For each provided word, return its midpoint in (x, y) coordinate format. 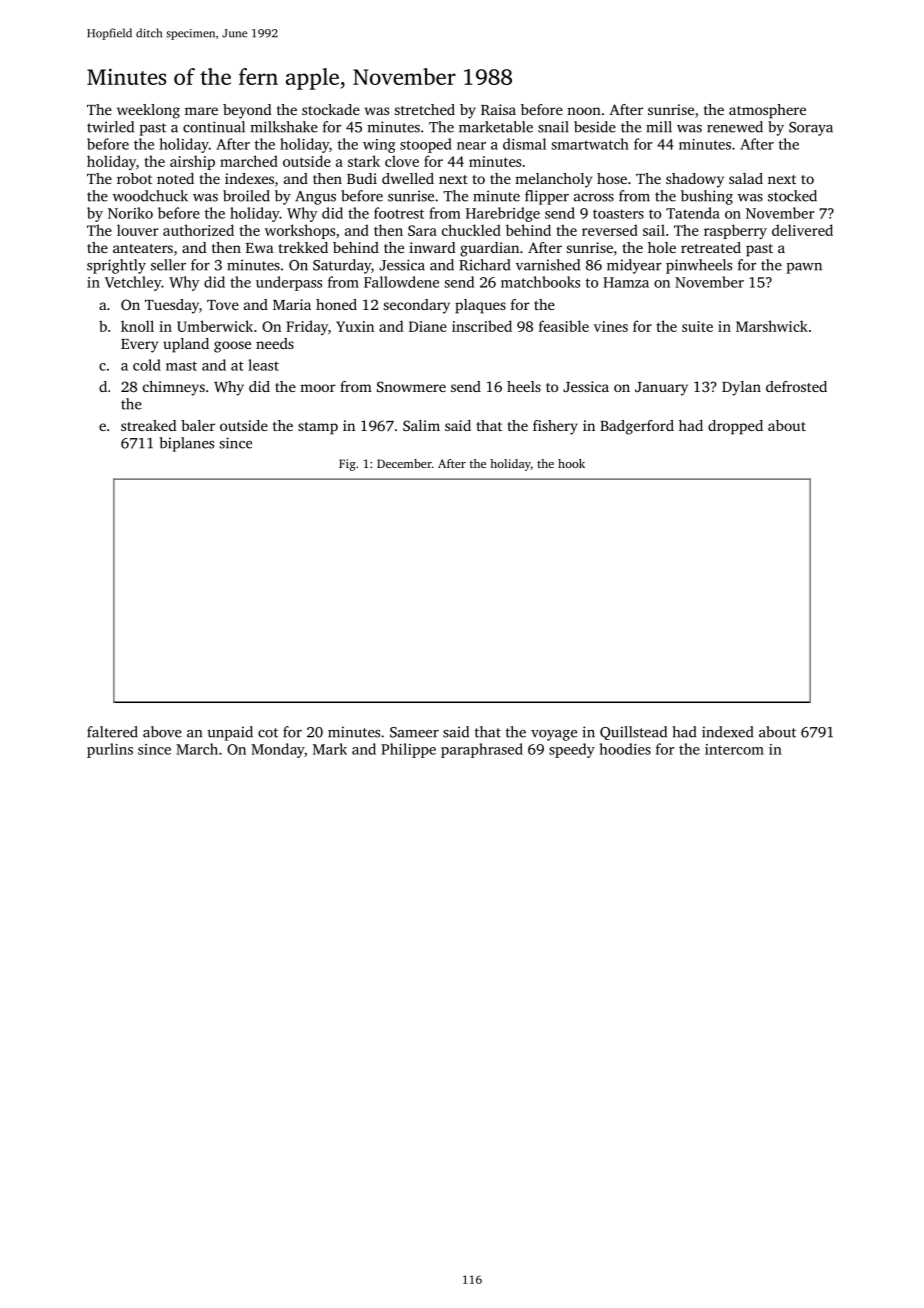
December (404, 463)
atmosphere (767, 111)
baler (198, 425)
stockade (331, 109)
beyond (247, 111)
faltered (112, 732)
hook (571, 463)
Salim (421, 425)
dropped (735, 427)
